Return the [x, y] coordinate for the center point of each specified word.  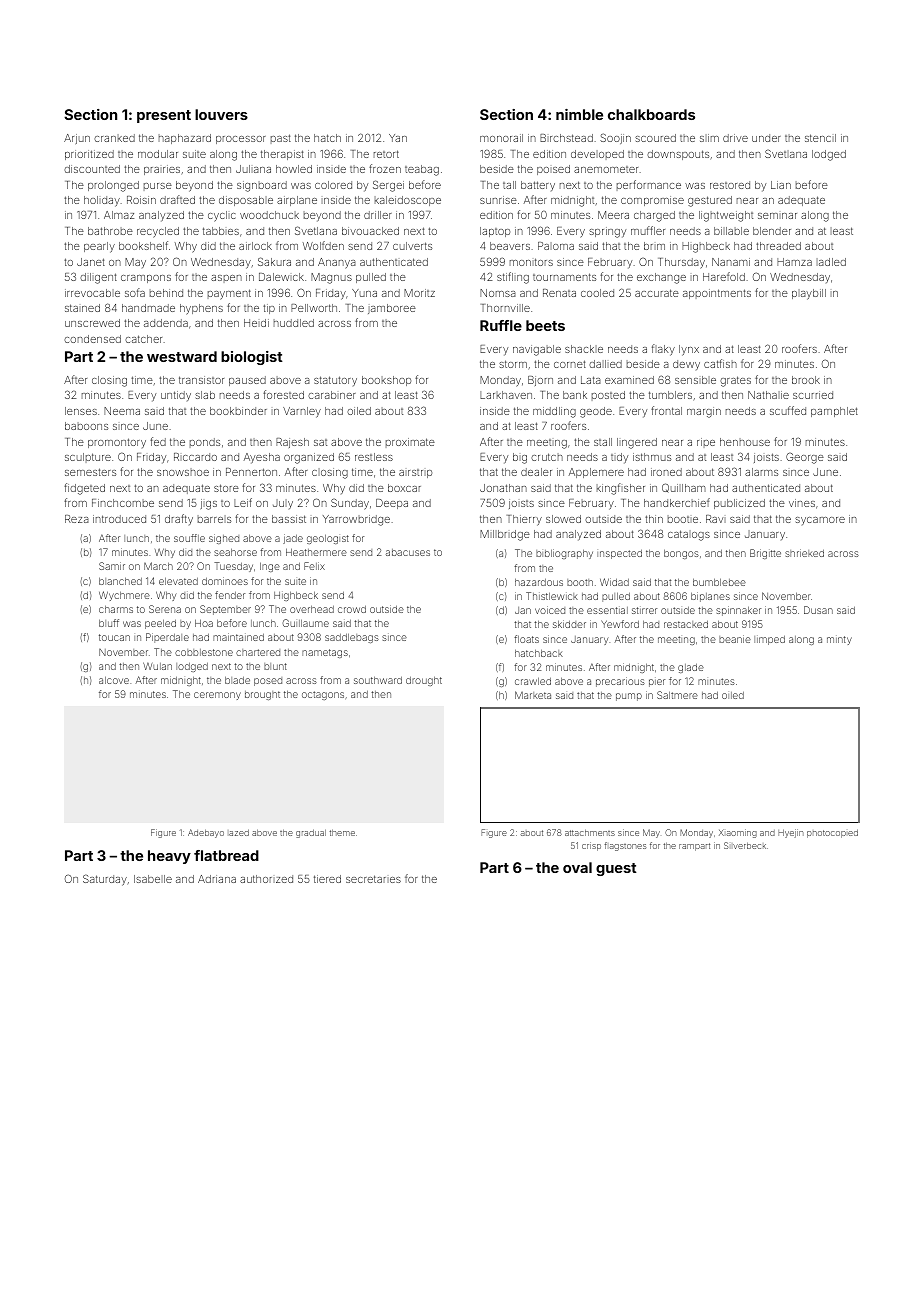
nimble [579, 114]
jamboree [392, 309]
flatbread [226, 855]
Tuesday [233, 567]
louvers [221, 114]
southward [378, 680]
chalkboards [651, 114]
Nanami [731, 262]
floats [526, 639]
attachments [590, 832]
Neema [122, 411]
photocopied [832, 833]
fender [230, 595]
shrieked [804, 553]
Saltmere [677, 695]
